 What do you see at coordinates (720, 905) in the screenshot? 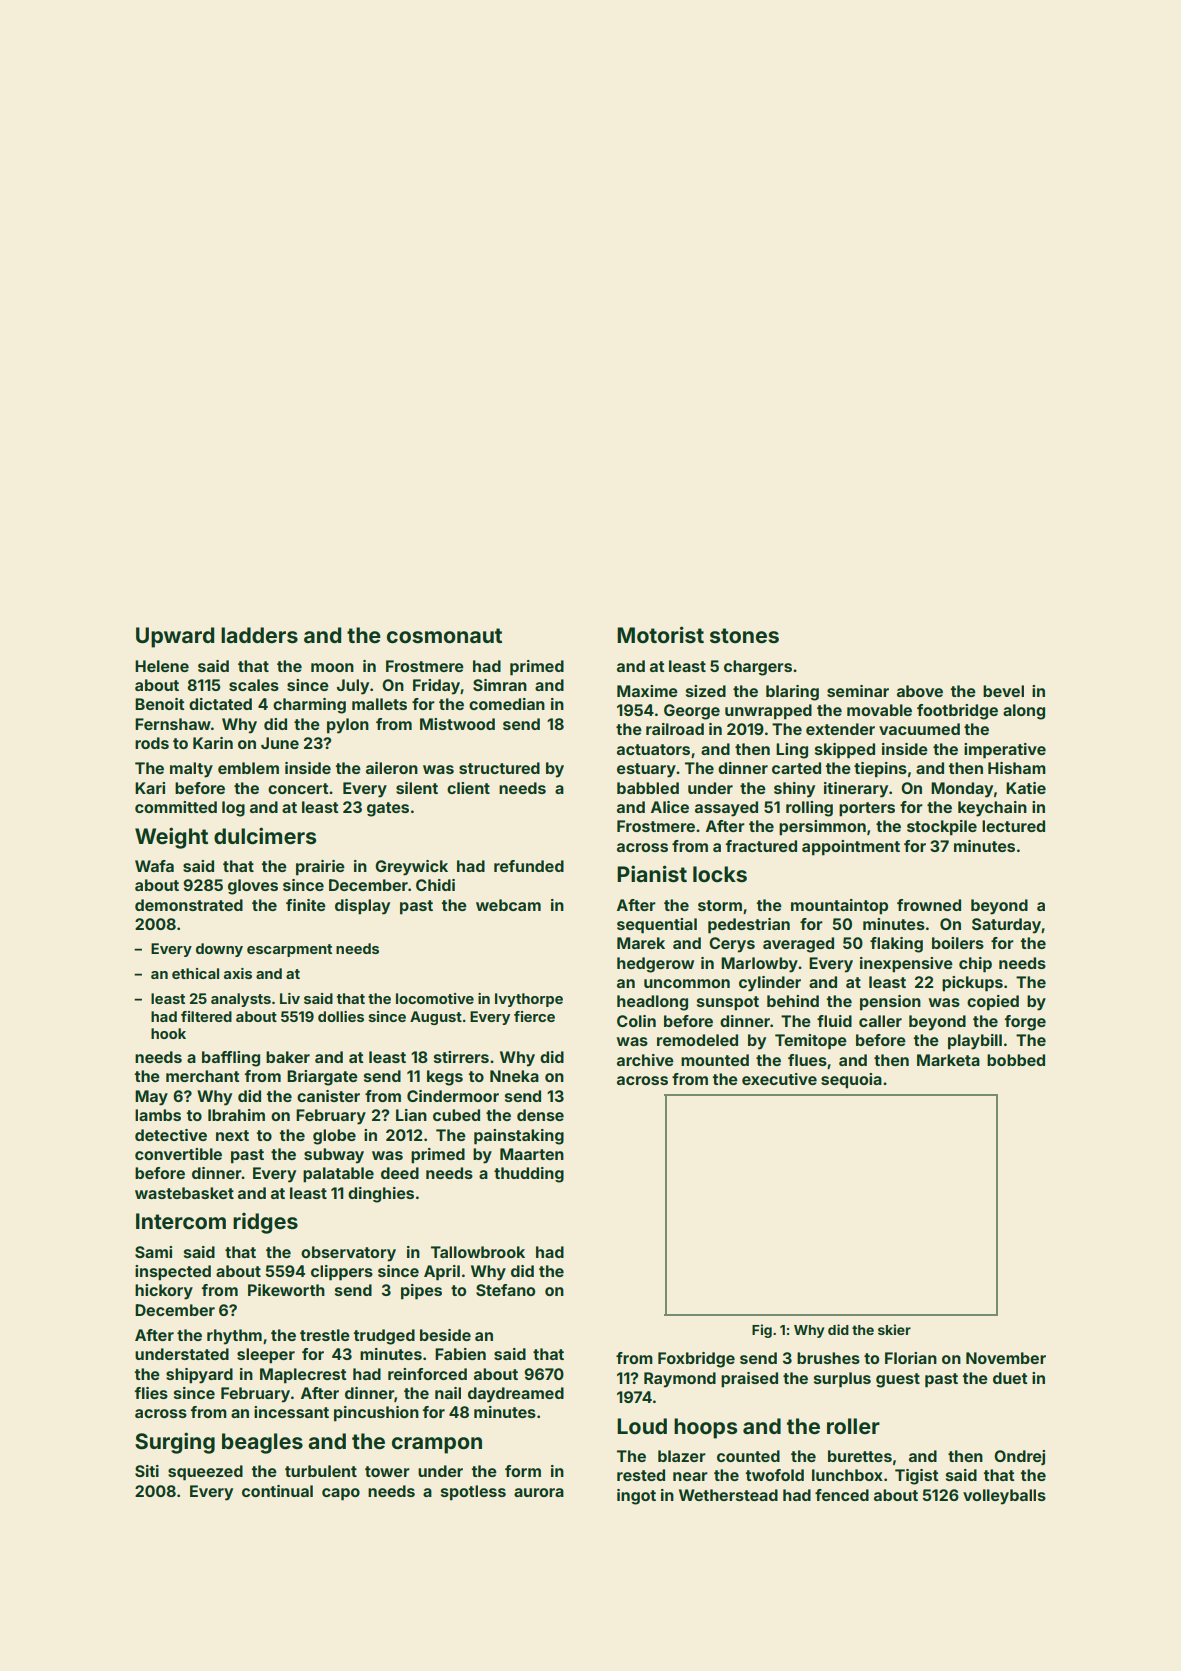
I see `storm` at bounding box center [720, 905].
